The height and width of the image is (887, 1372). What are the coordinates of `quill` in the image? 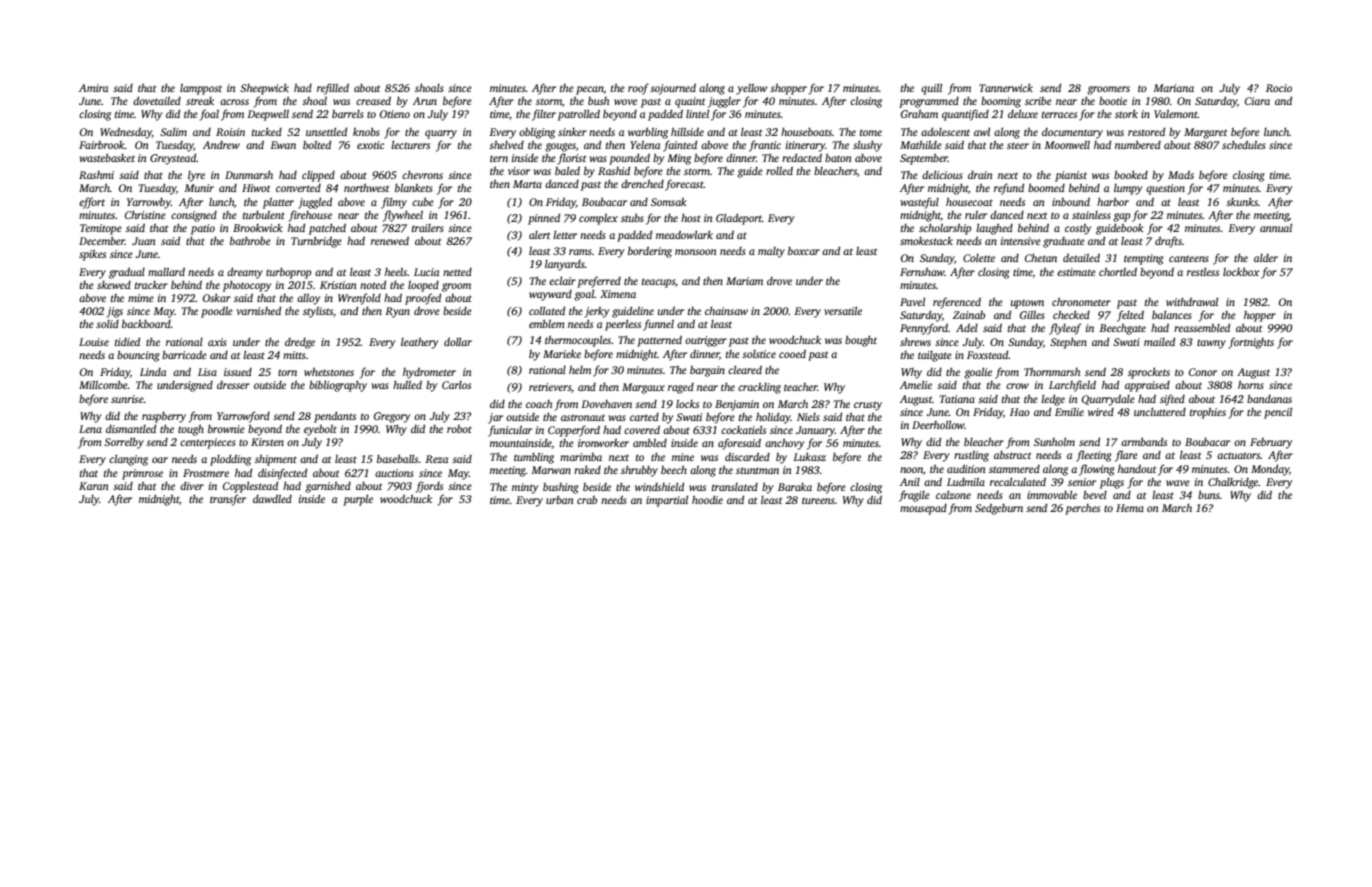 It's located at (931, 89).
